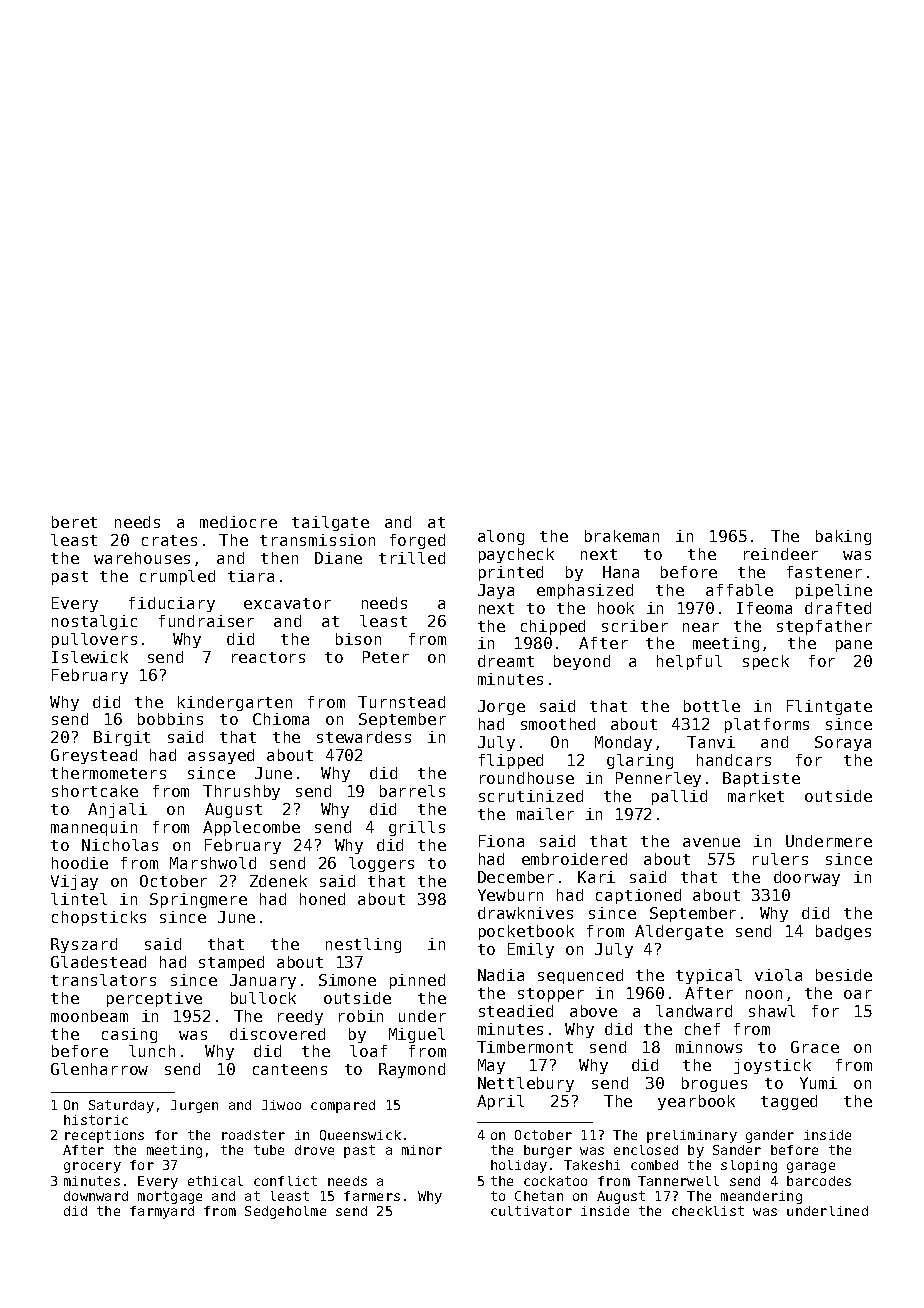 The width and height of the screenshot is (924, 1308). What do you see at coordinates (807, 878) in the screenshot?
I see `doorway` at bounding box center [807, 878].
